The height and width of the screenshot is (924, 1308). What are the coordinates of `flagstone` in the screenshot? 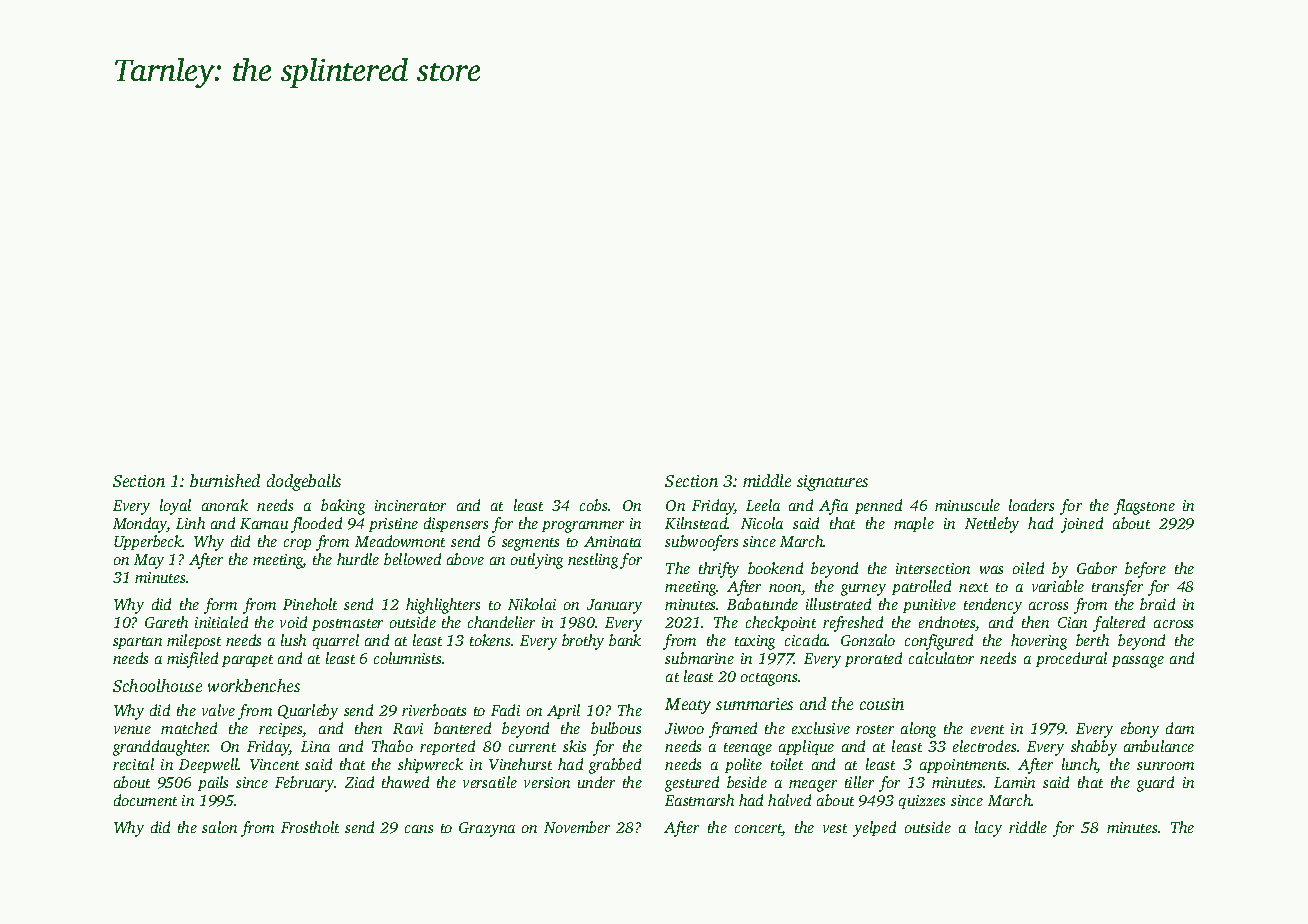 It's located at (1144, 507).
